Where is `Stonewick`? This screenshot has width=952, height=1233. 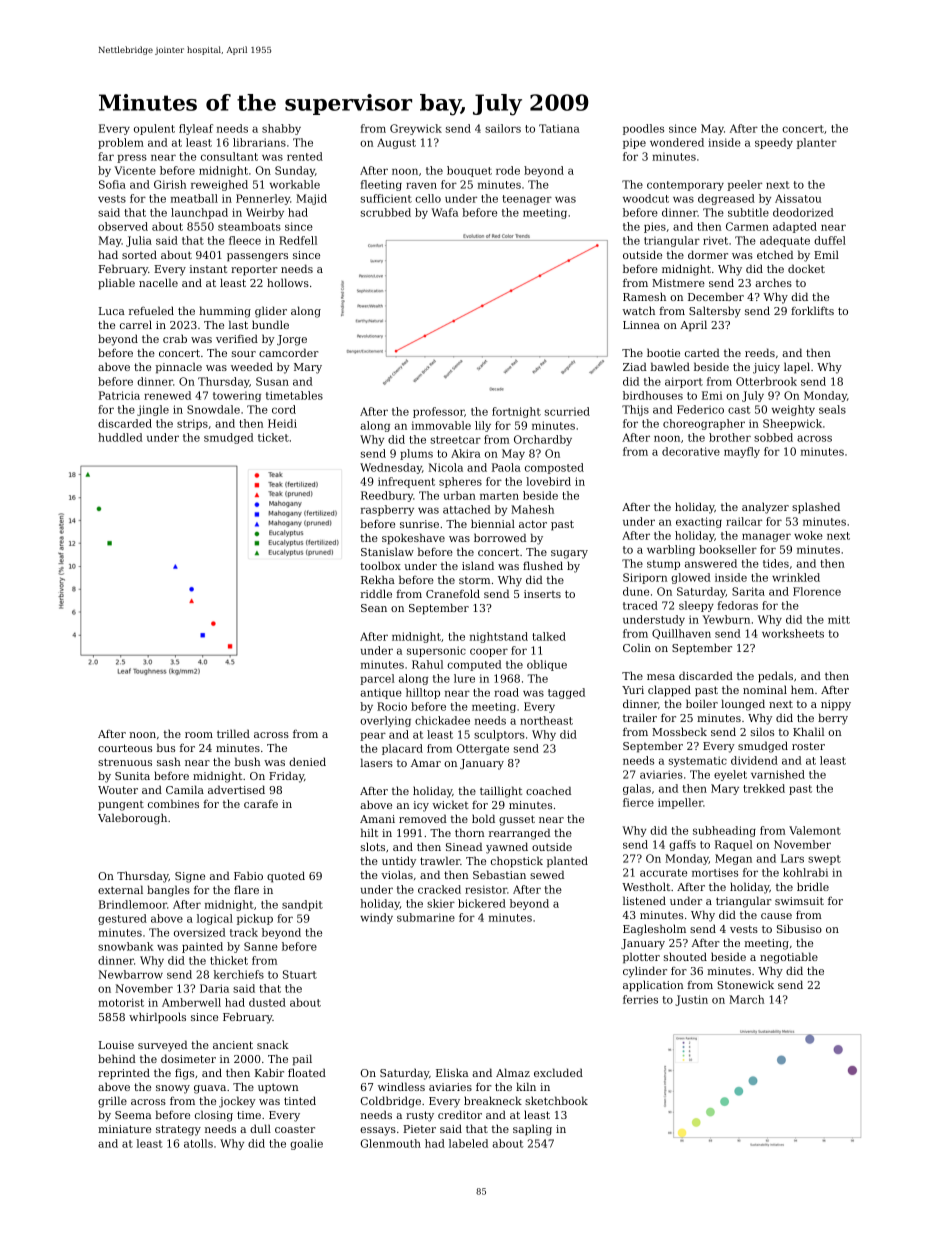
Stonewick is located at coordinates (745, 984).
